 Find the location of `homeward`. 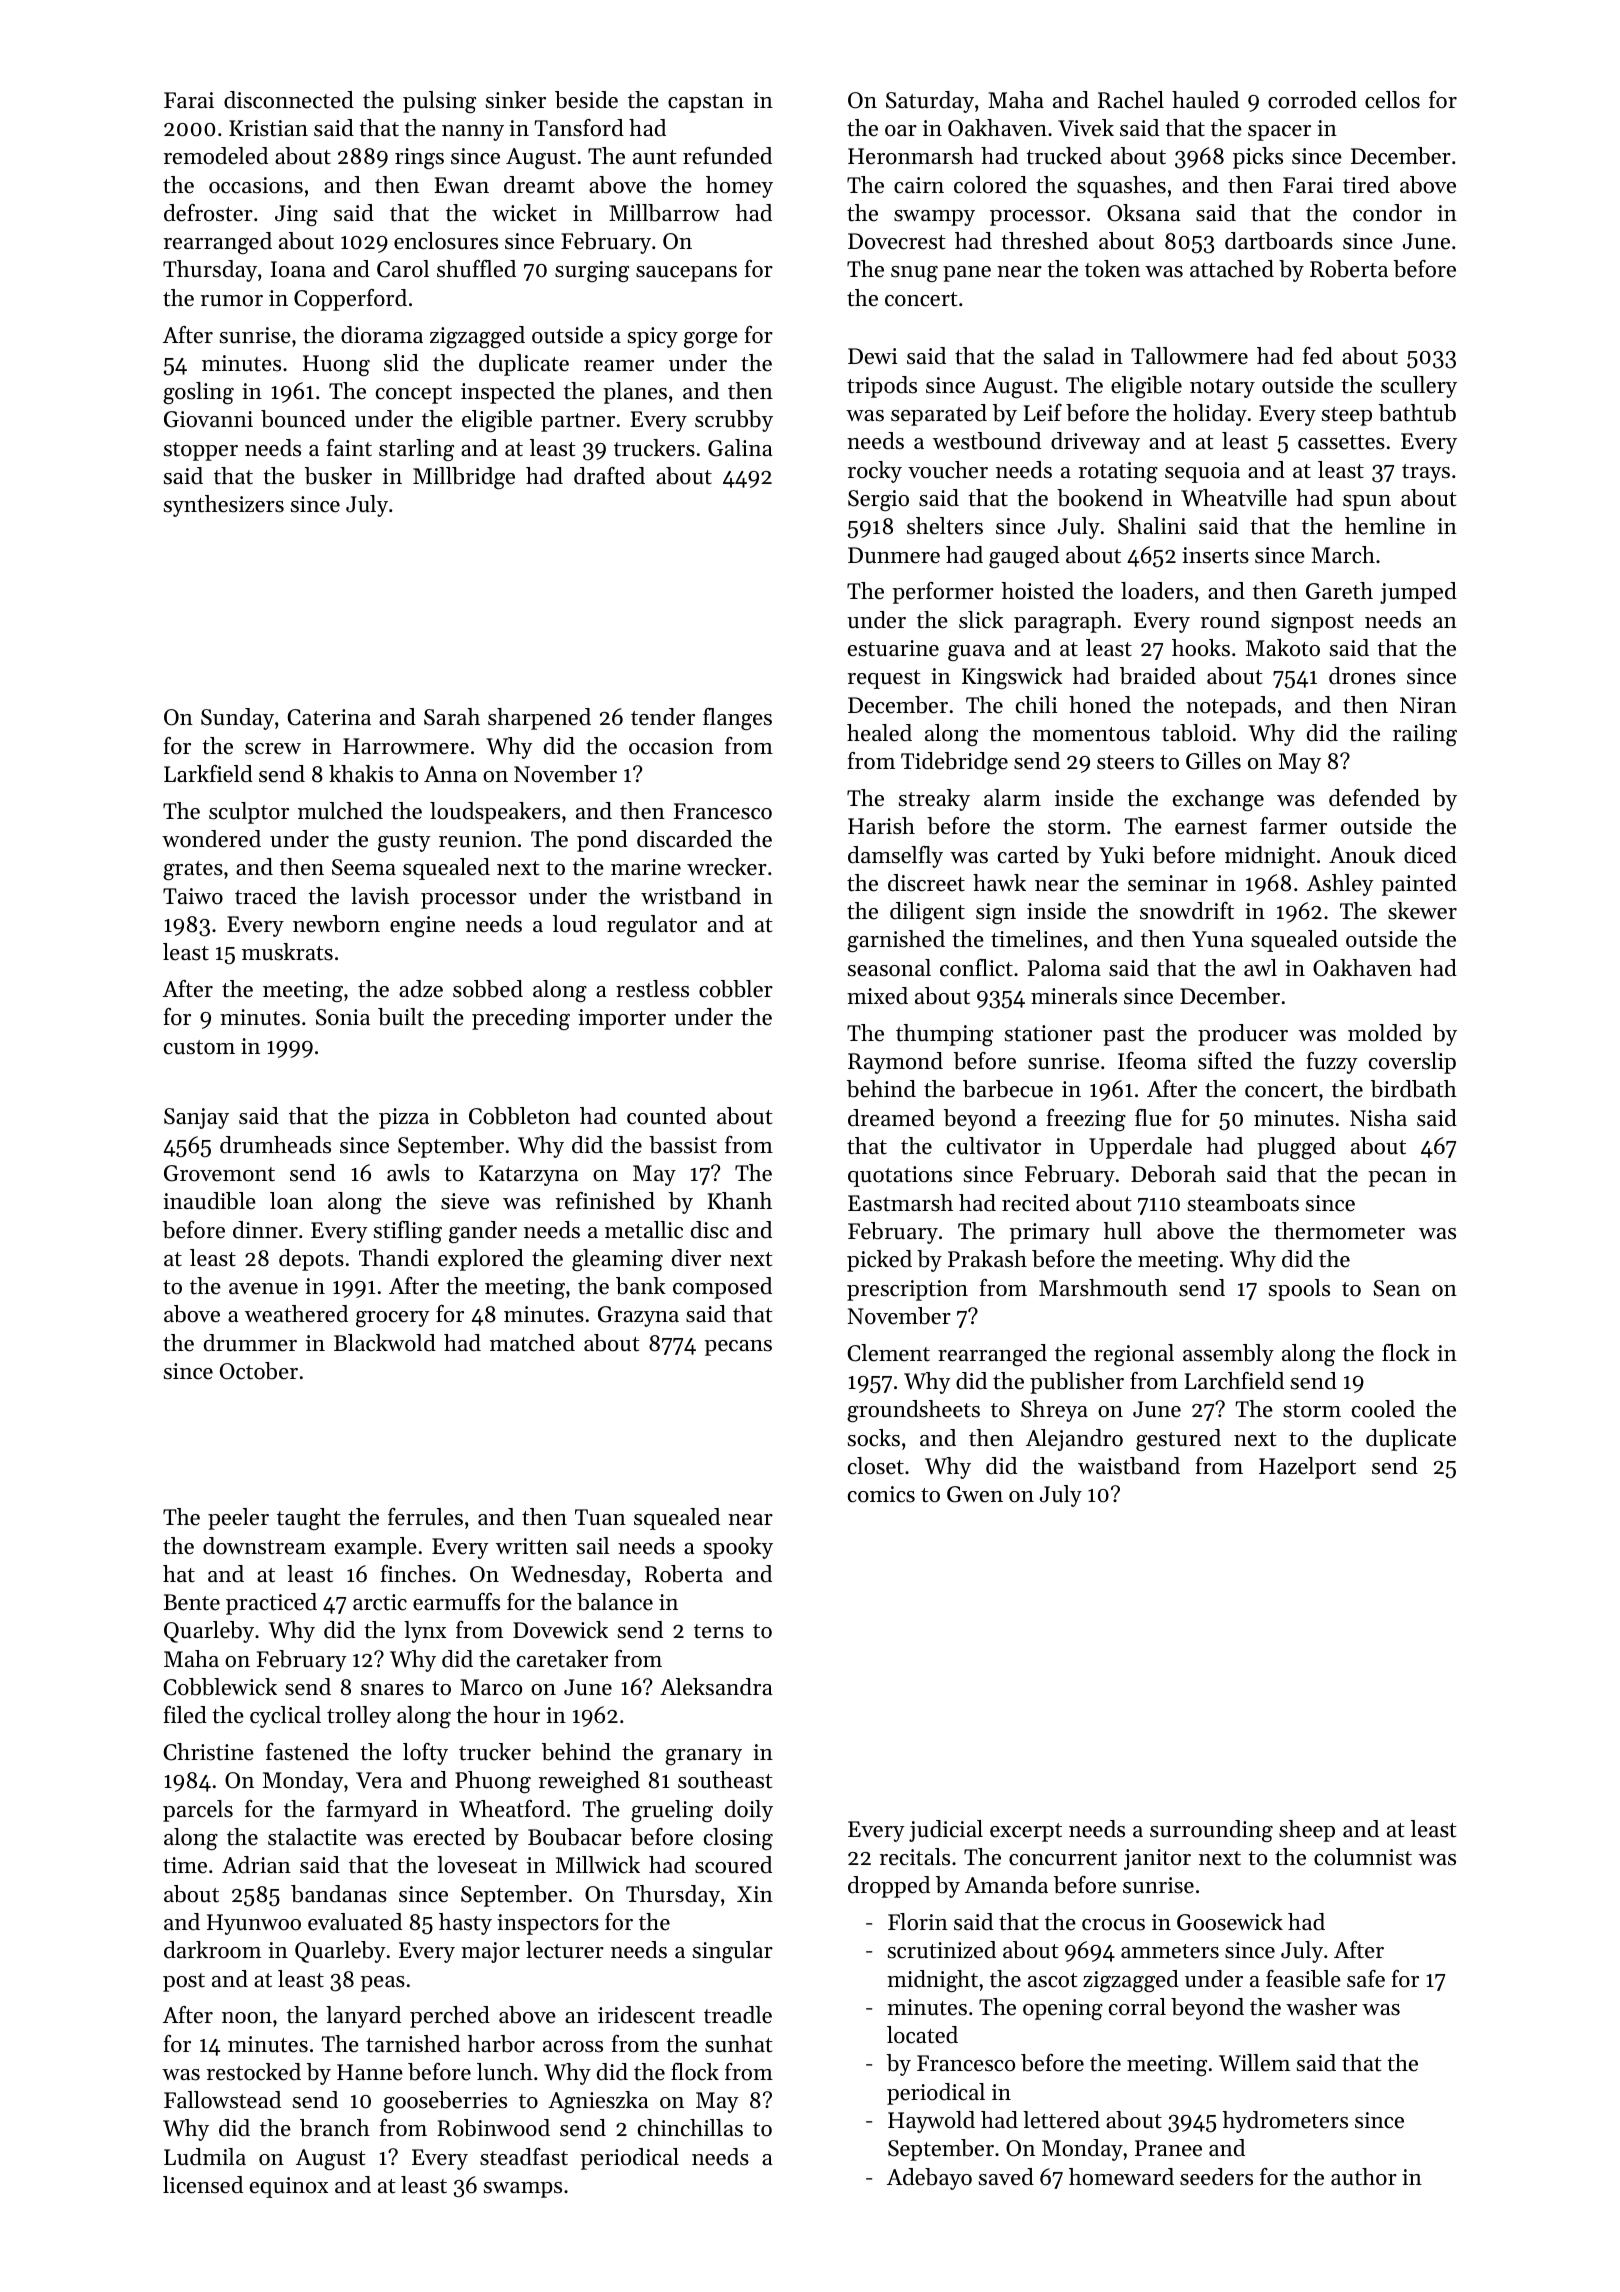

homeward is located at coordinates (1121, 2177).
